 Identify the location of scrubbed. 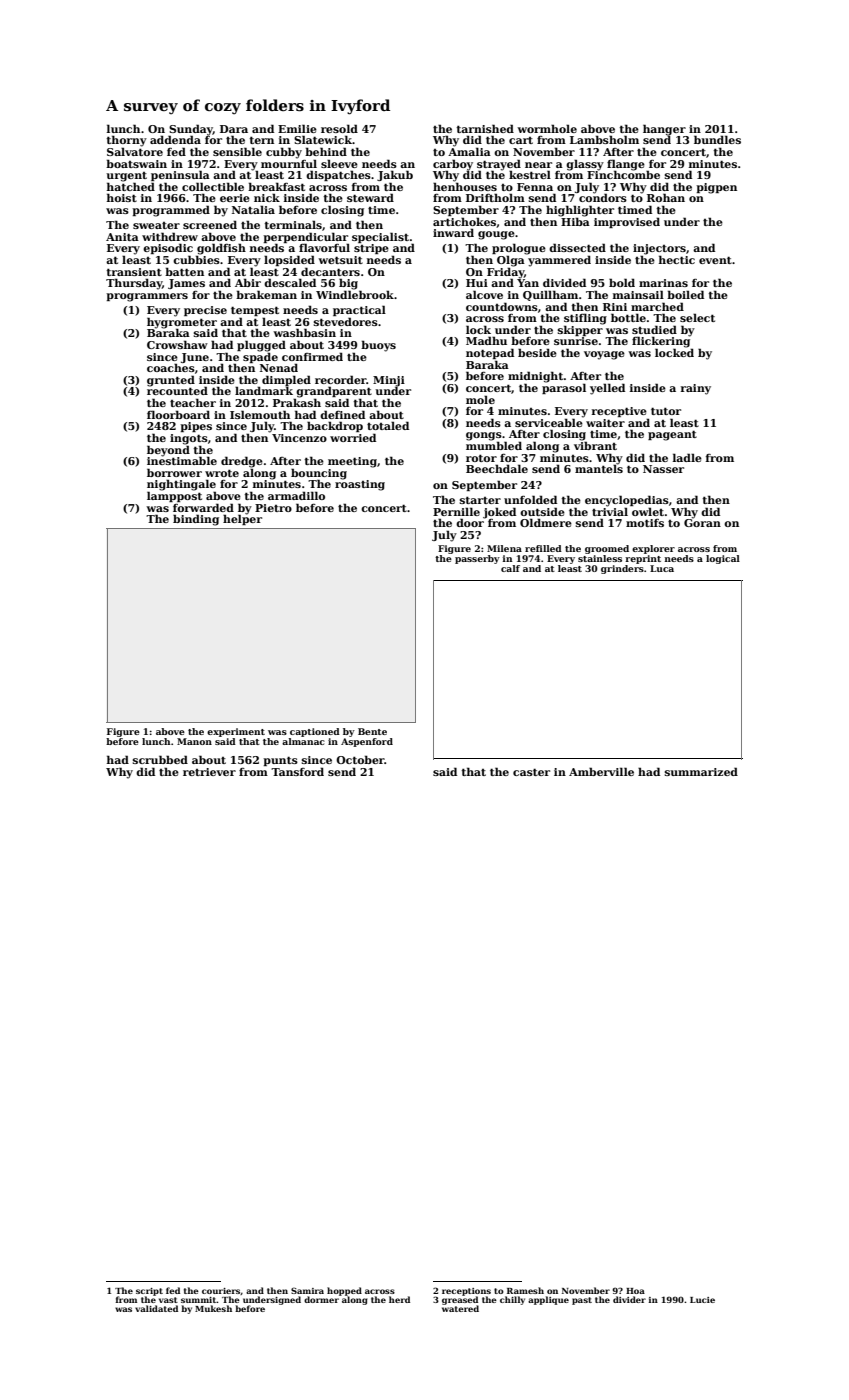
(160, 759).
